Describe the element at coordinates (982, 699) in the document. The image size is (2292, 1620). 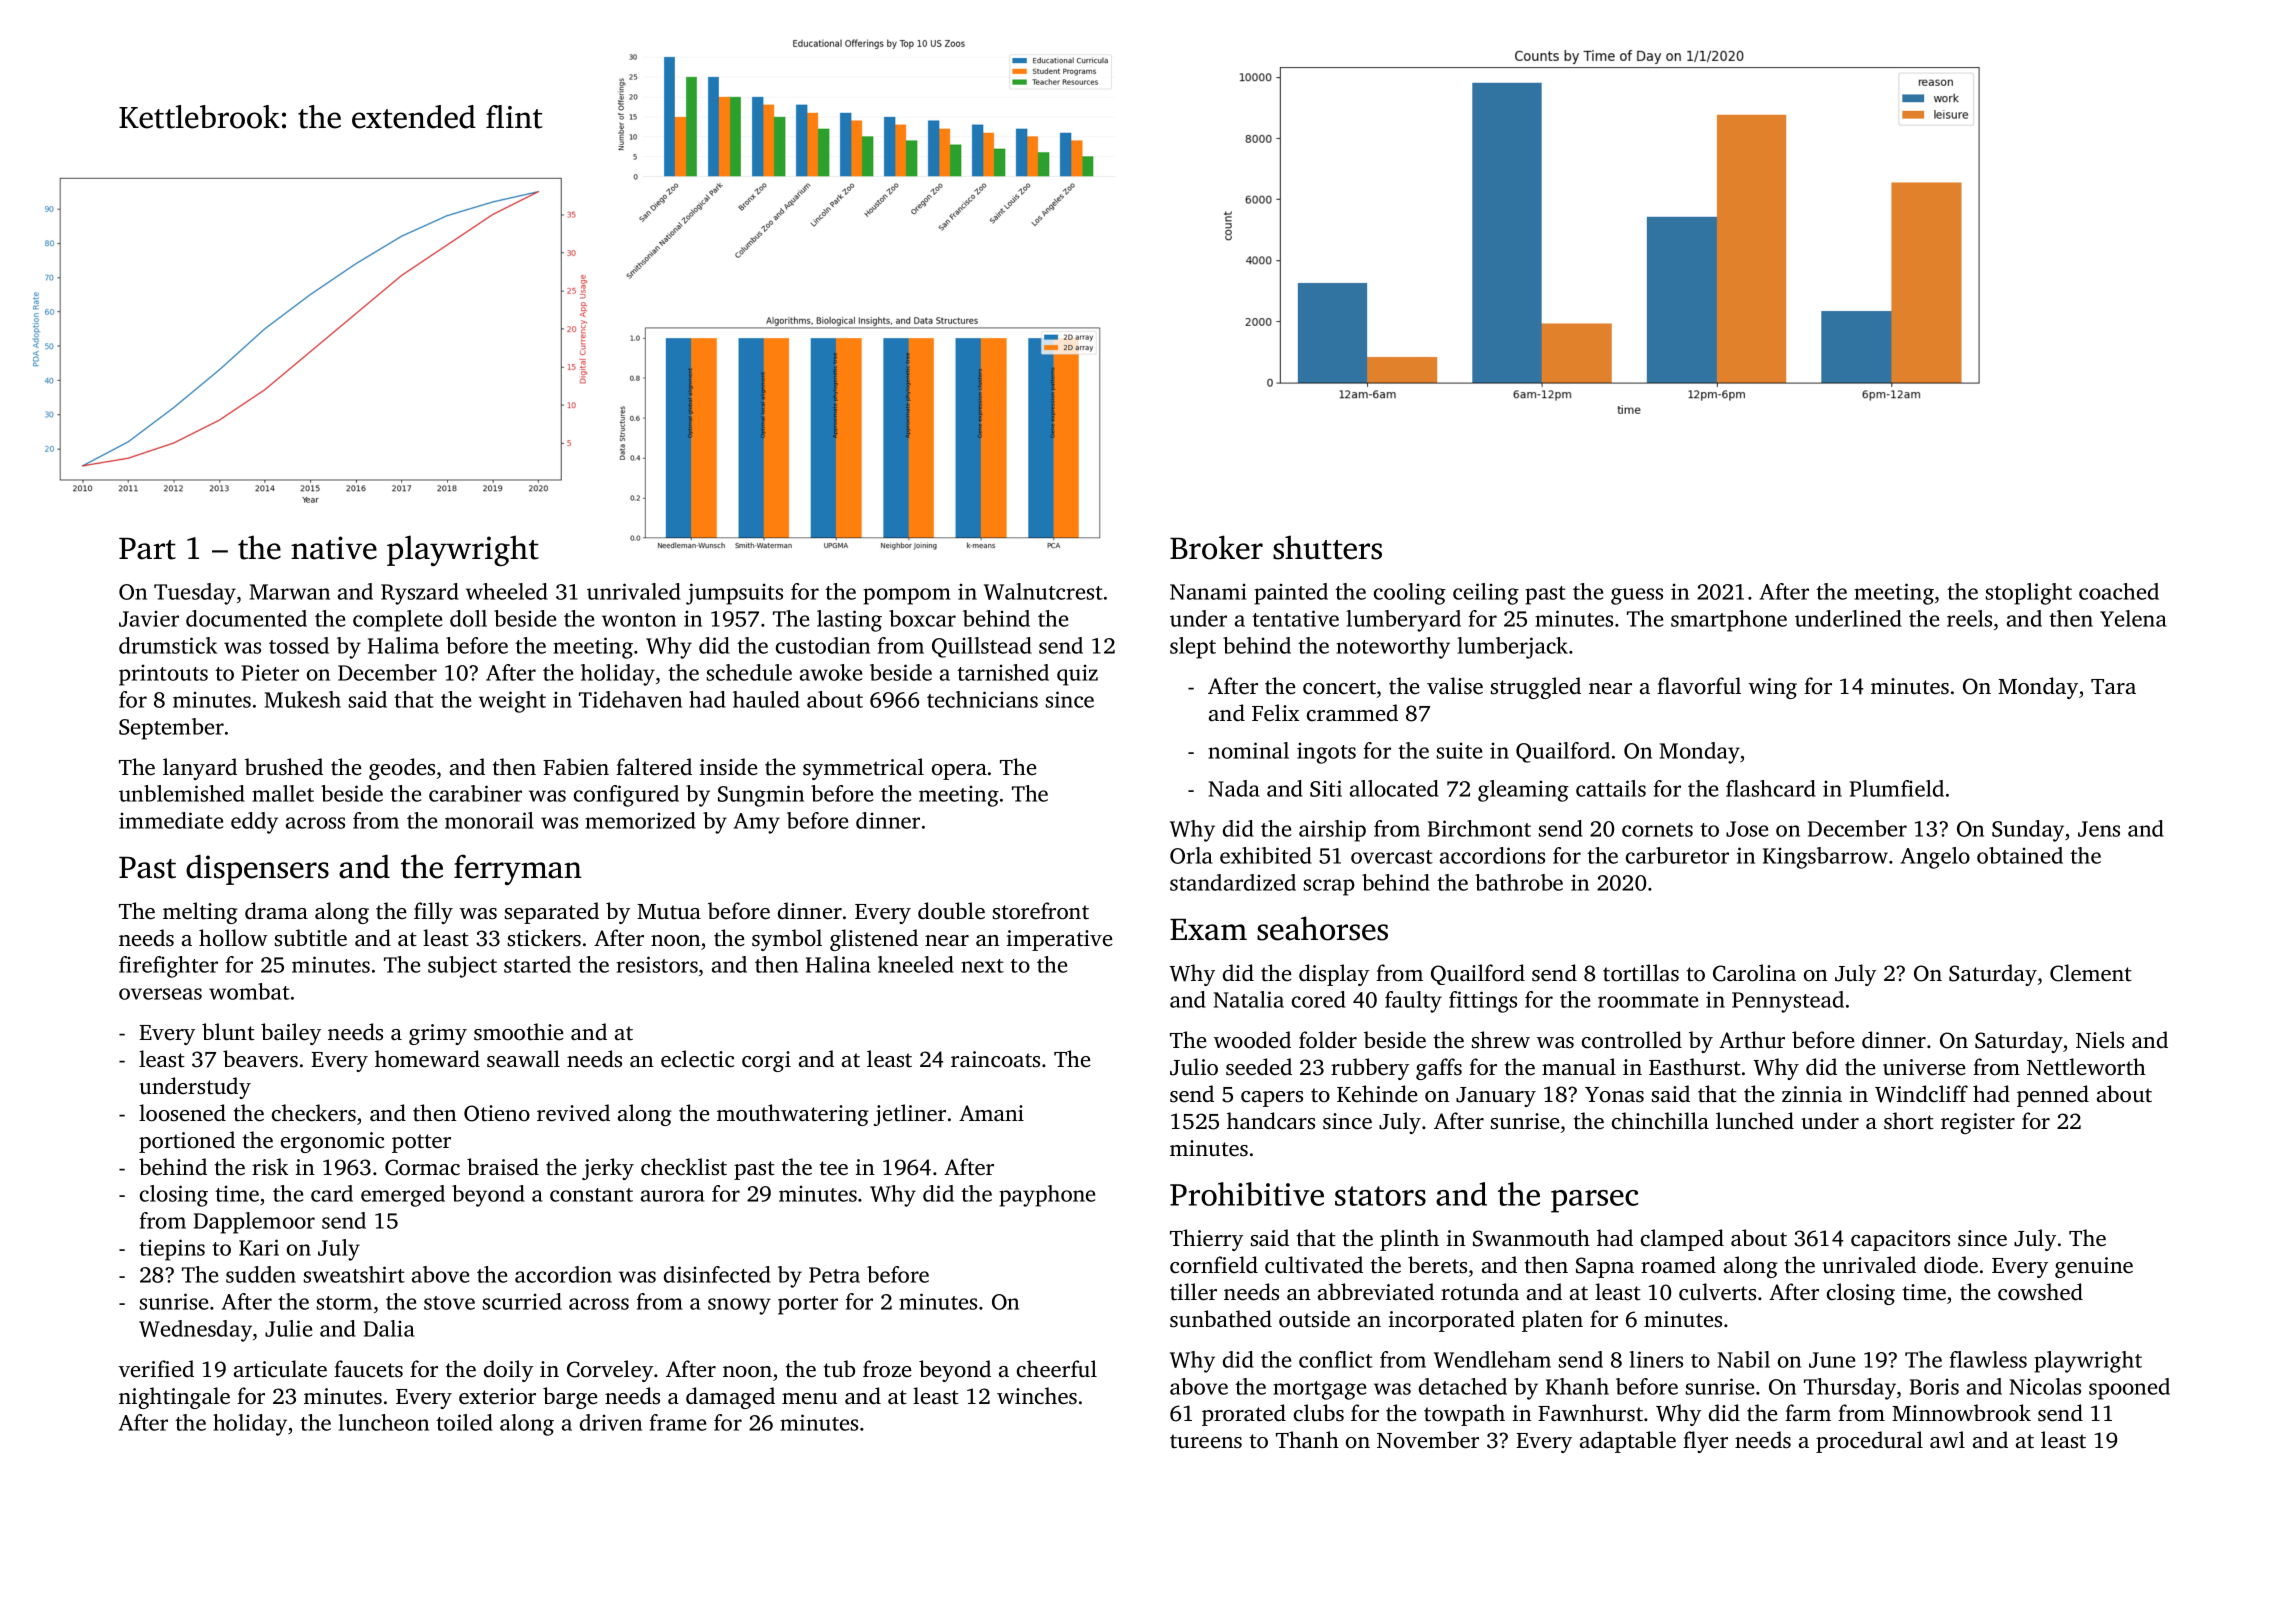
I see `technicians` at that location.
